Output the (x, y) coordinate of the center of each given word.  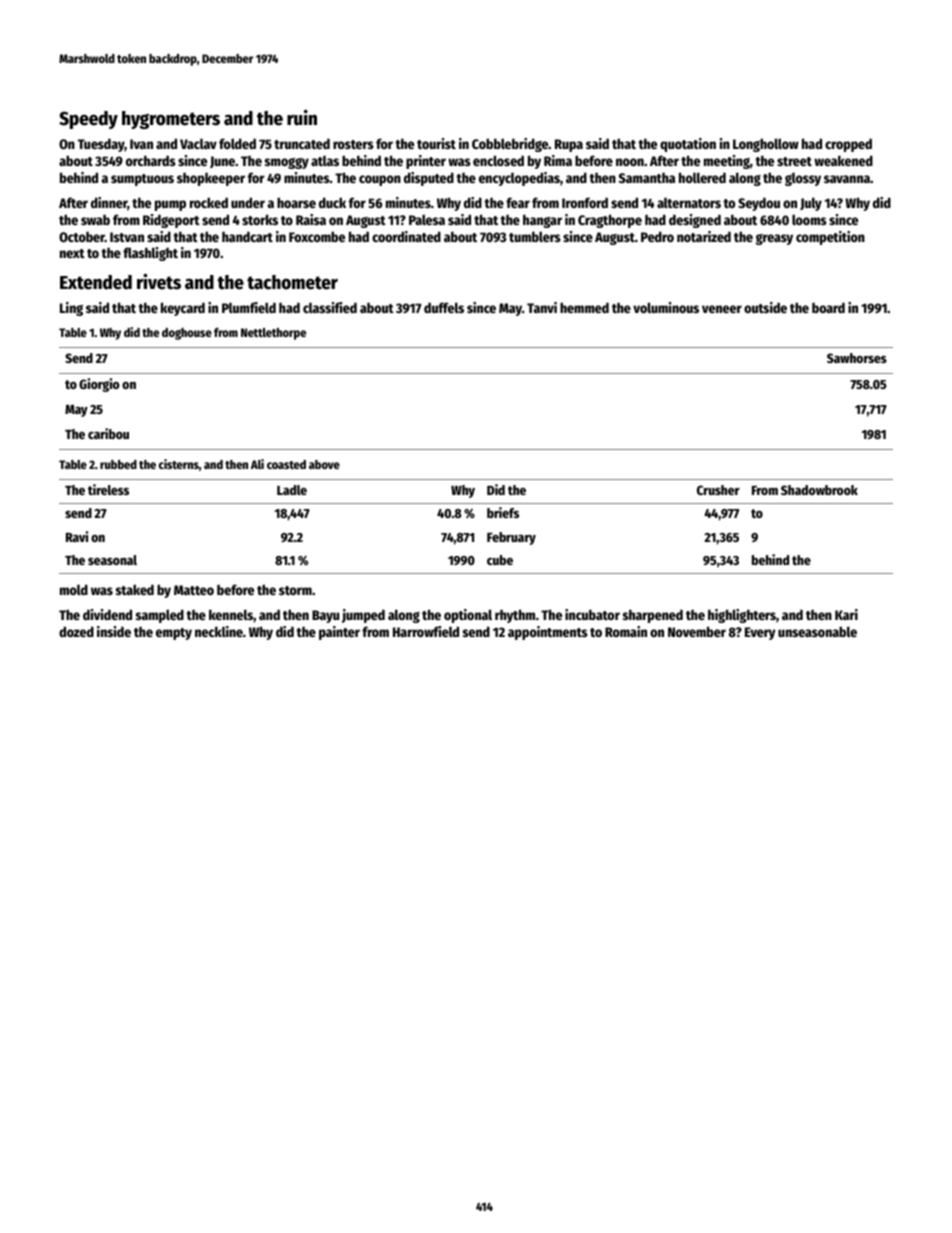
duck (332, 202)
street (794, 161)
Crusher (718, 490)
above (324, 464)
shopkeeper (211, 179)
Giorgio (99, 385)
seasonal (112, 560)
